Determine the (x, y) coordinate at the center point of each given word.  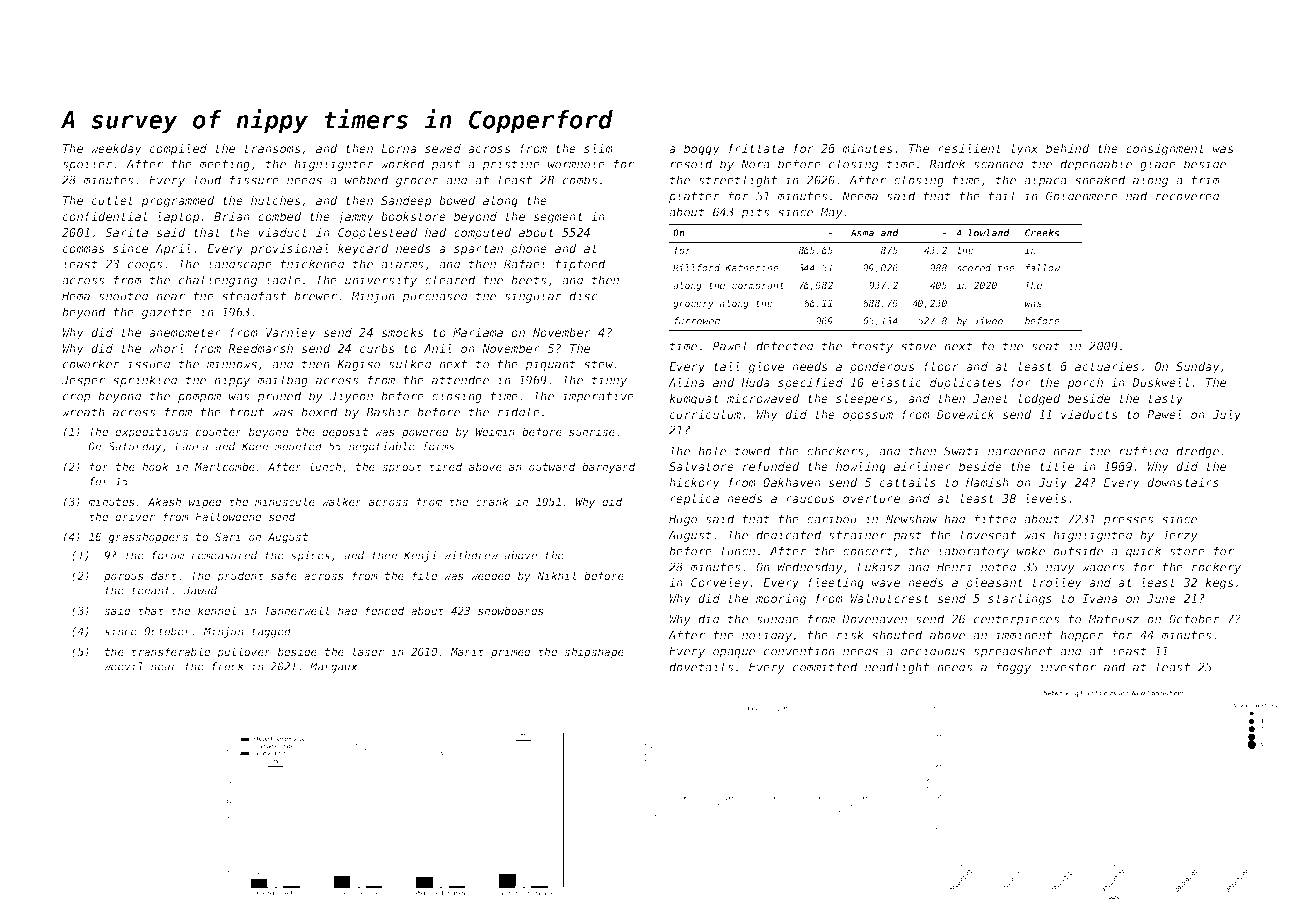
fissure (254, 180)
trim (1205, 180)
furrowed (697, 321)
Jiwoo (988, 321)
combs (580, 180)
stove (918, 346)
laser (368, 651)
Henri (954, 567)
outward (552, 466)
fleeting (836, 584)
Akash (164, 501)
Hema (76, 296)
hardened (1017, 451)
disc (583, 296)
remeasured (224, 555)
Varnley (291, 334)
